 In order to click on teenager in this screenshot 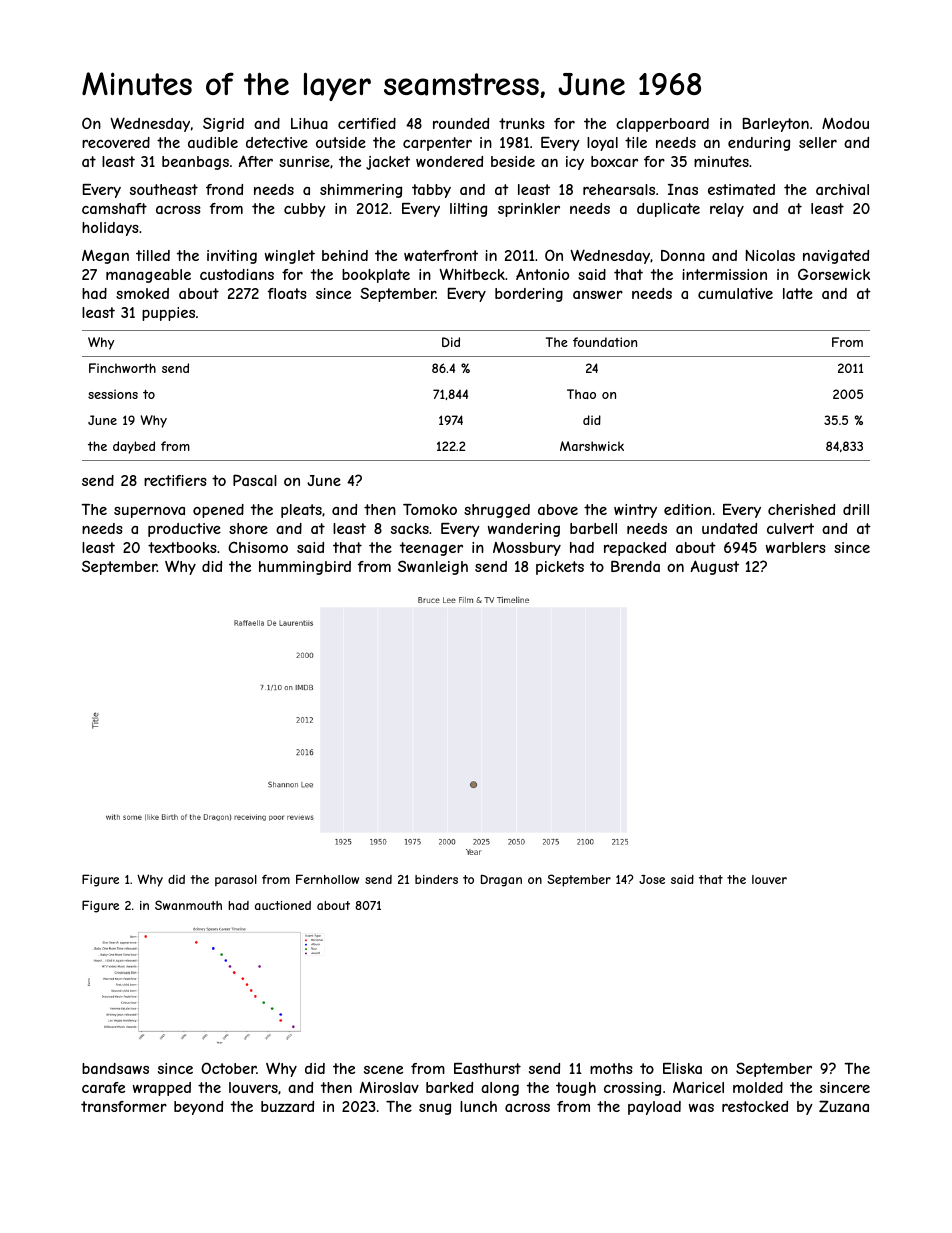, I will do `click(431, 549)`.
